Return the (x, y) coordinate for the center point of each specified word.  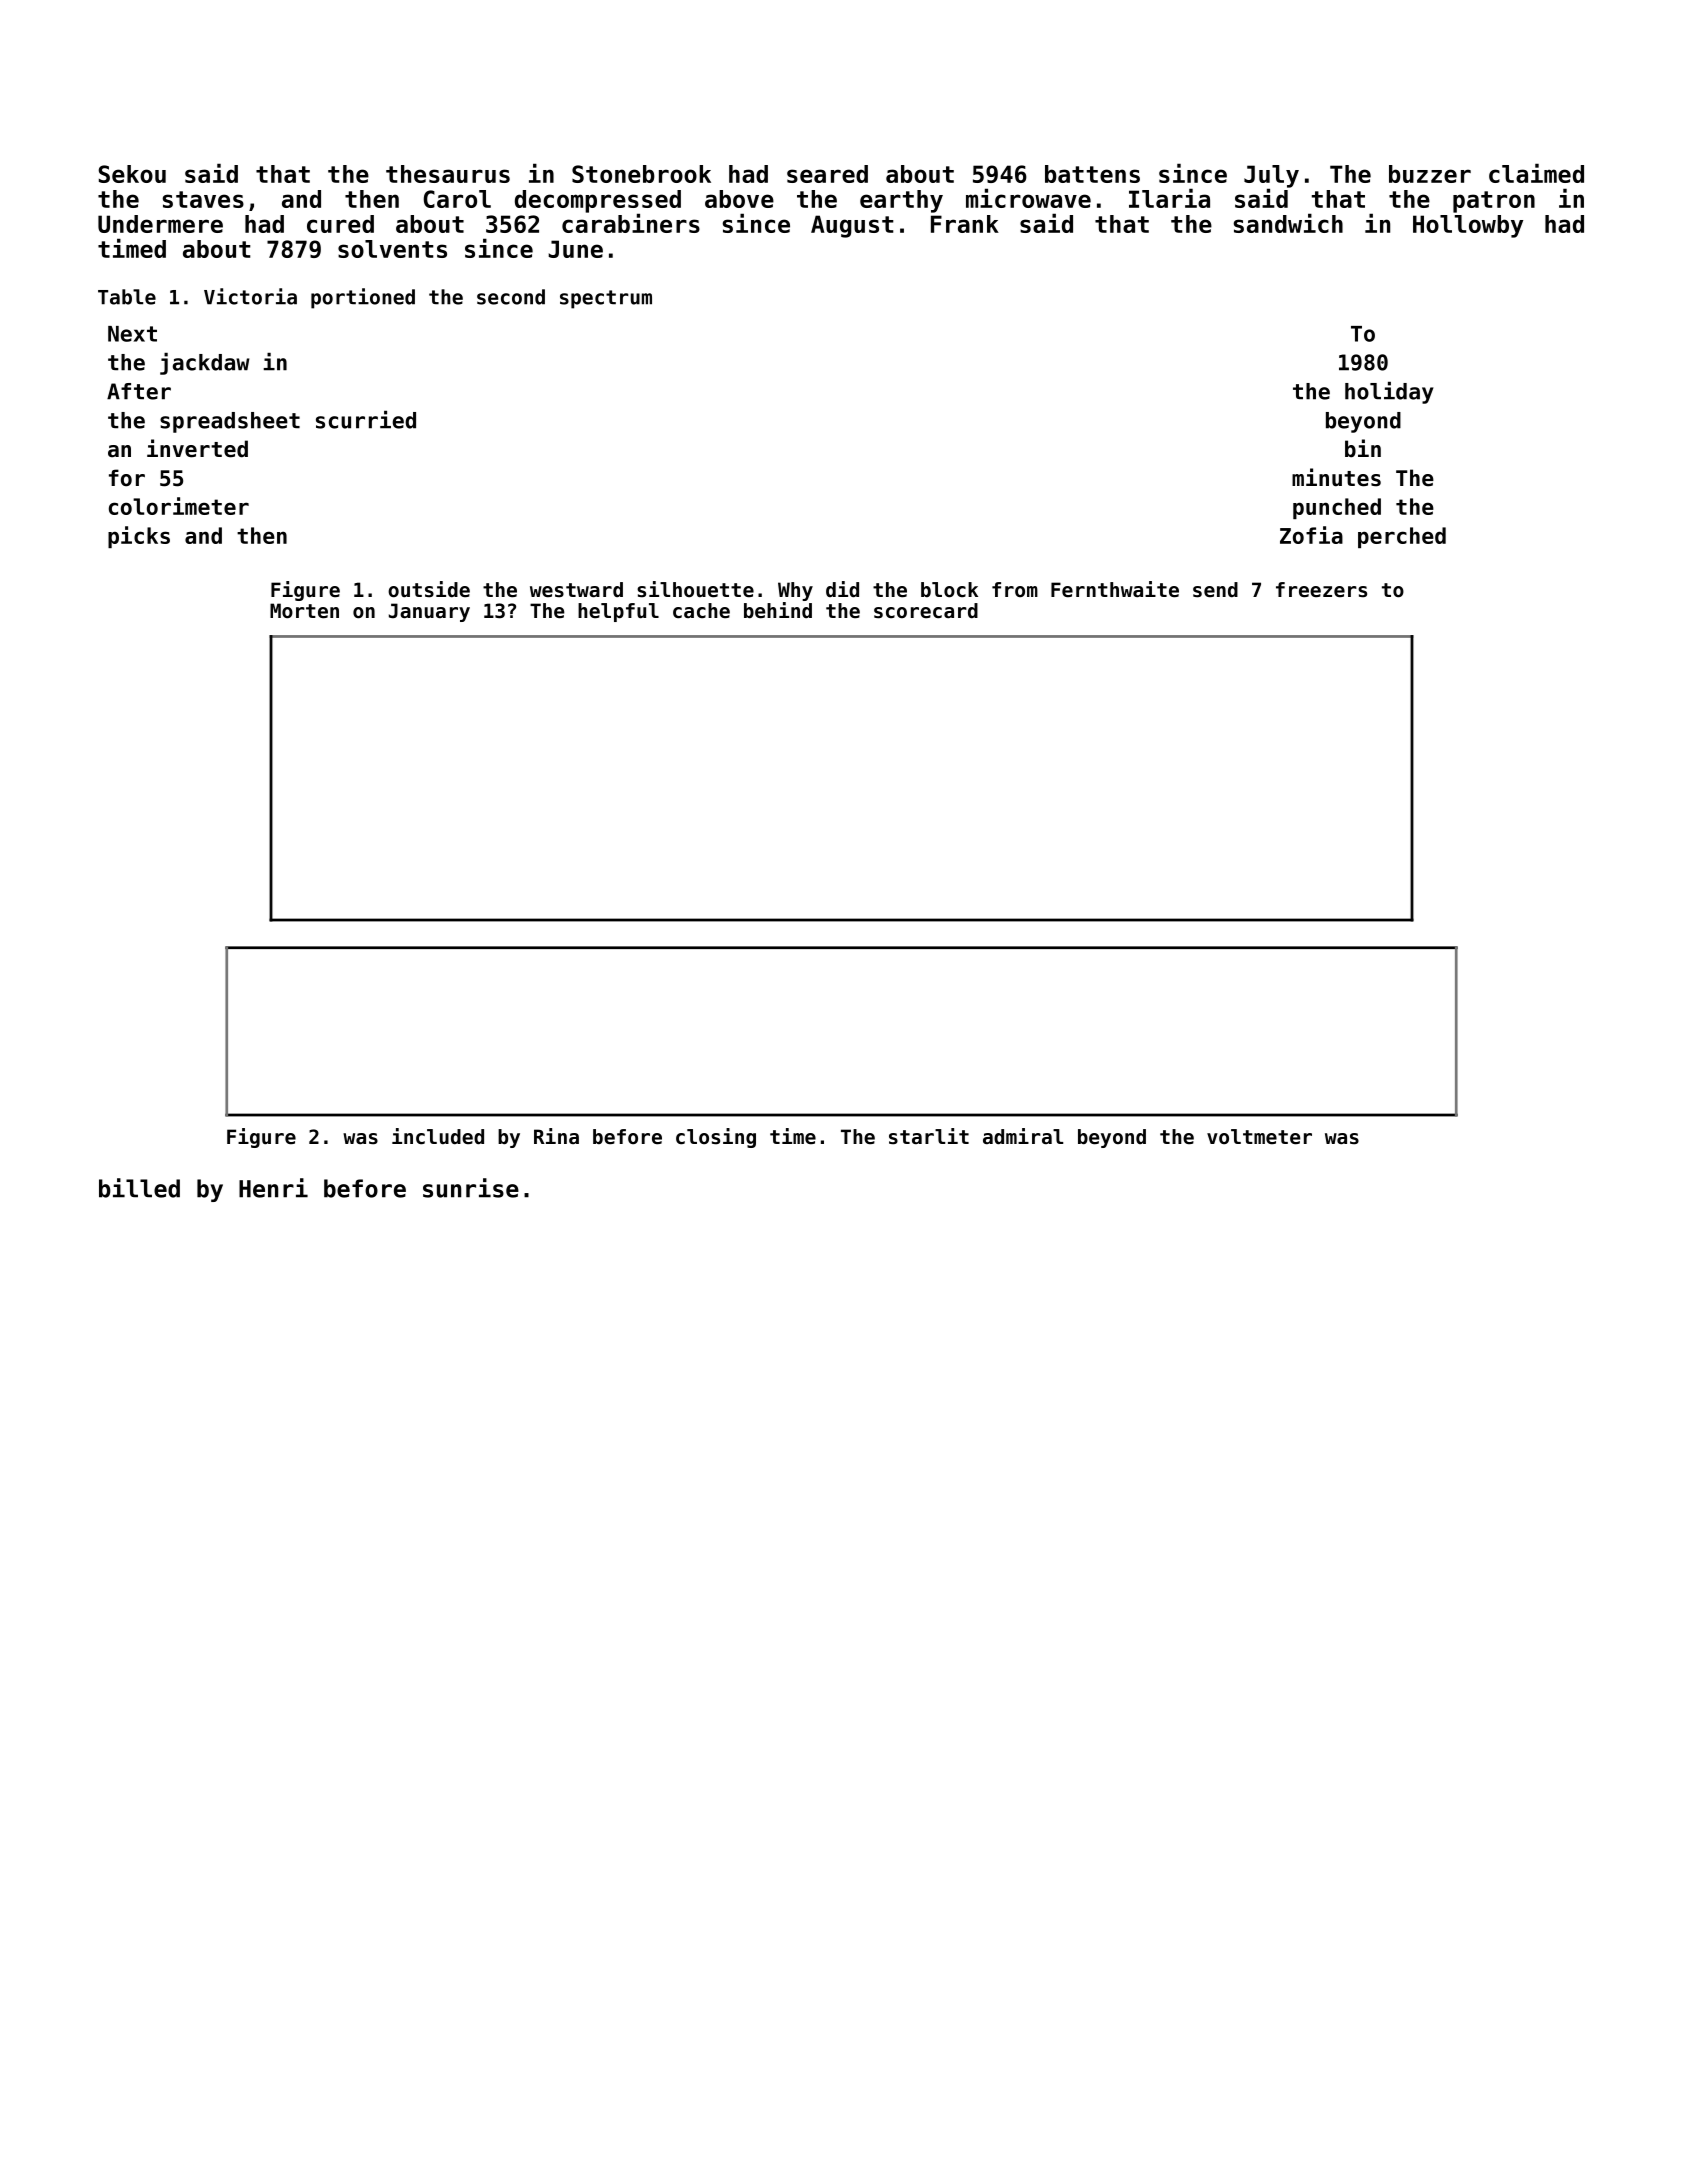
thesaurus (448, 174)
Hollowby (1468, 226)
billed (139, 1188)
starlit (929, 1136)
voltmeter (1259, 1137)
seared (827, 174)
